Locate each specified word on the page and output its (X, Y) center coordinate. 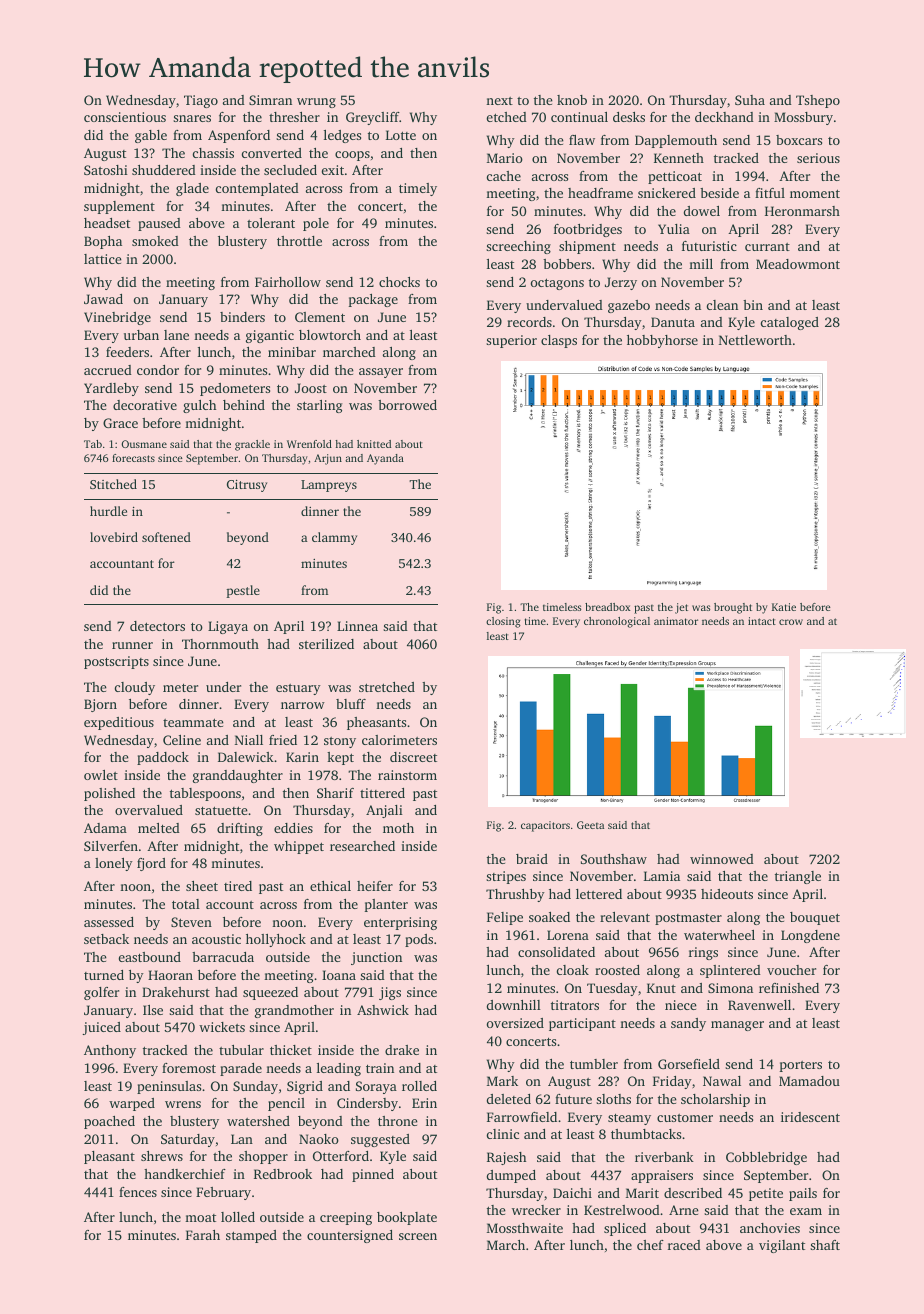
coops (352, 156)
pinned (373, 1175)
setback (106, 939)
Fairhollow (288, 282)
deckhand (724, 117)
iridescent (810, 1117)
